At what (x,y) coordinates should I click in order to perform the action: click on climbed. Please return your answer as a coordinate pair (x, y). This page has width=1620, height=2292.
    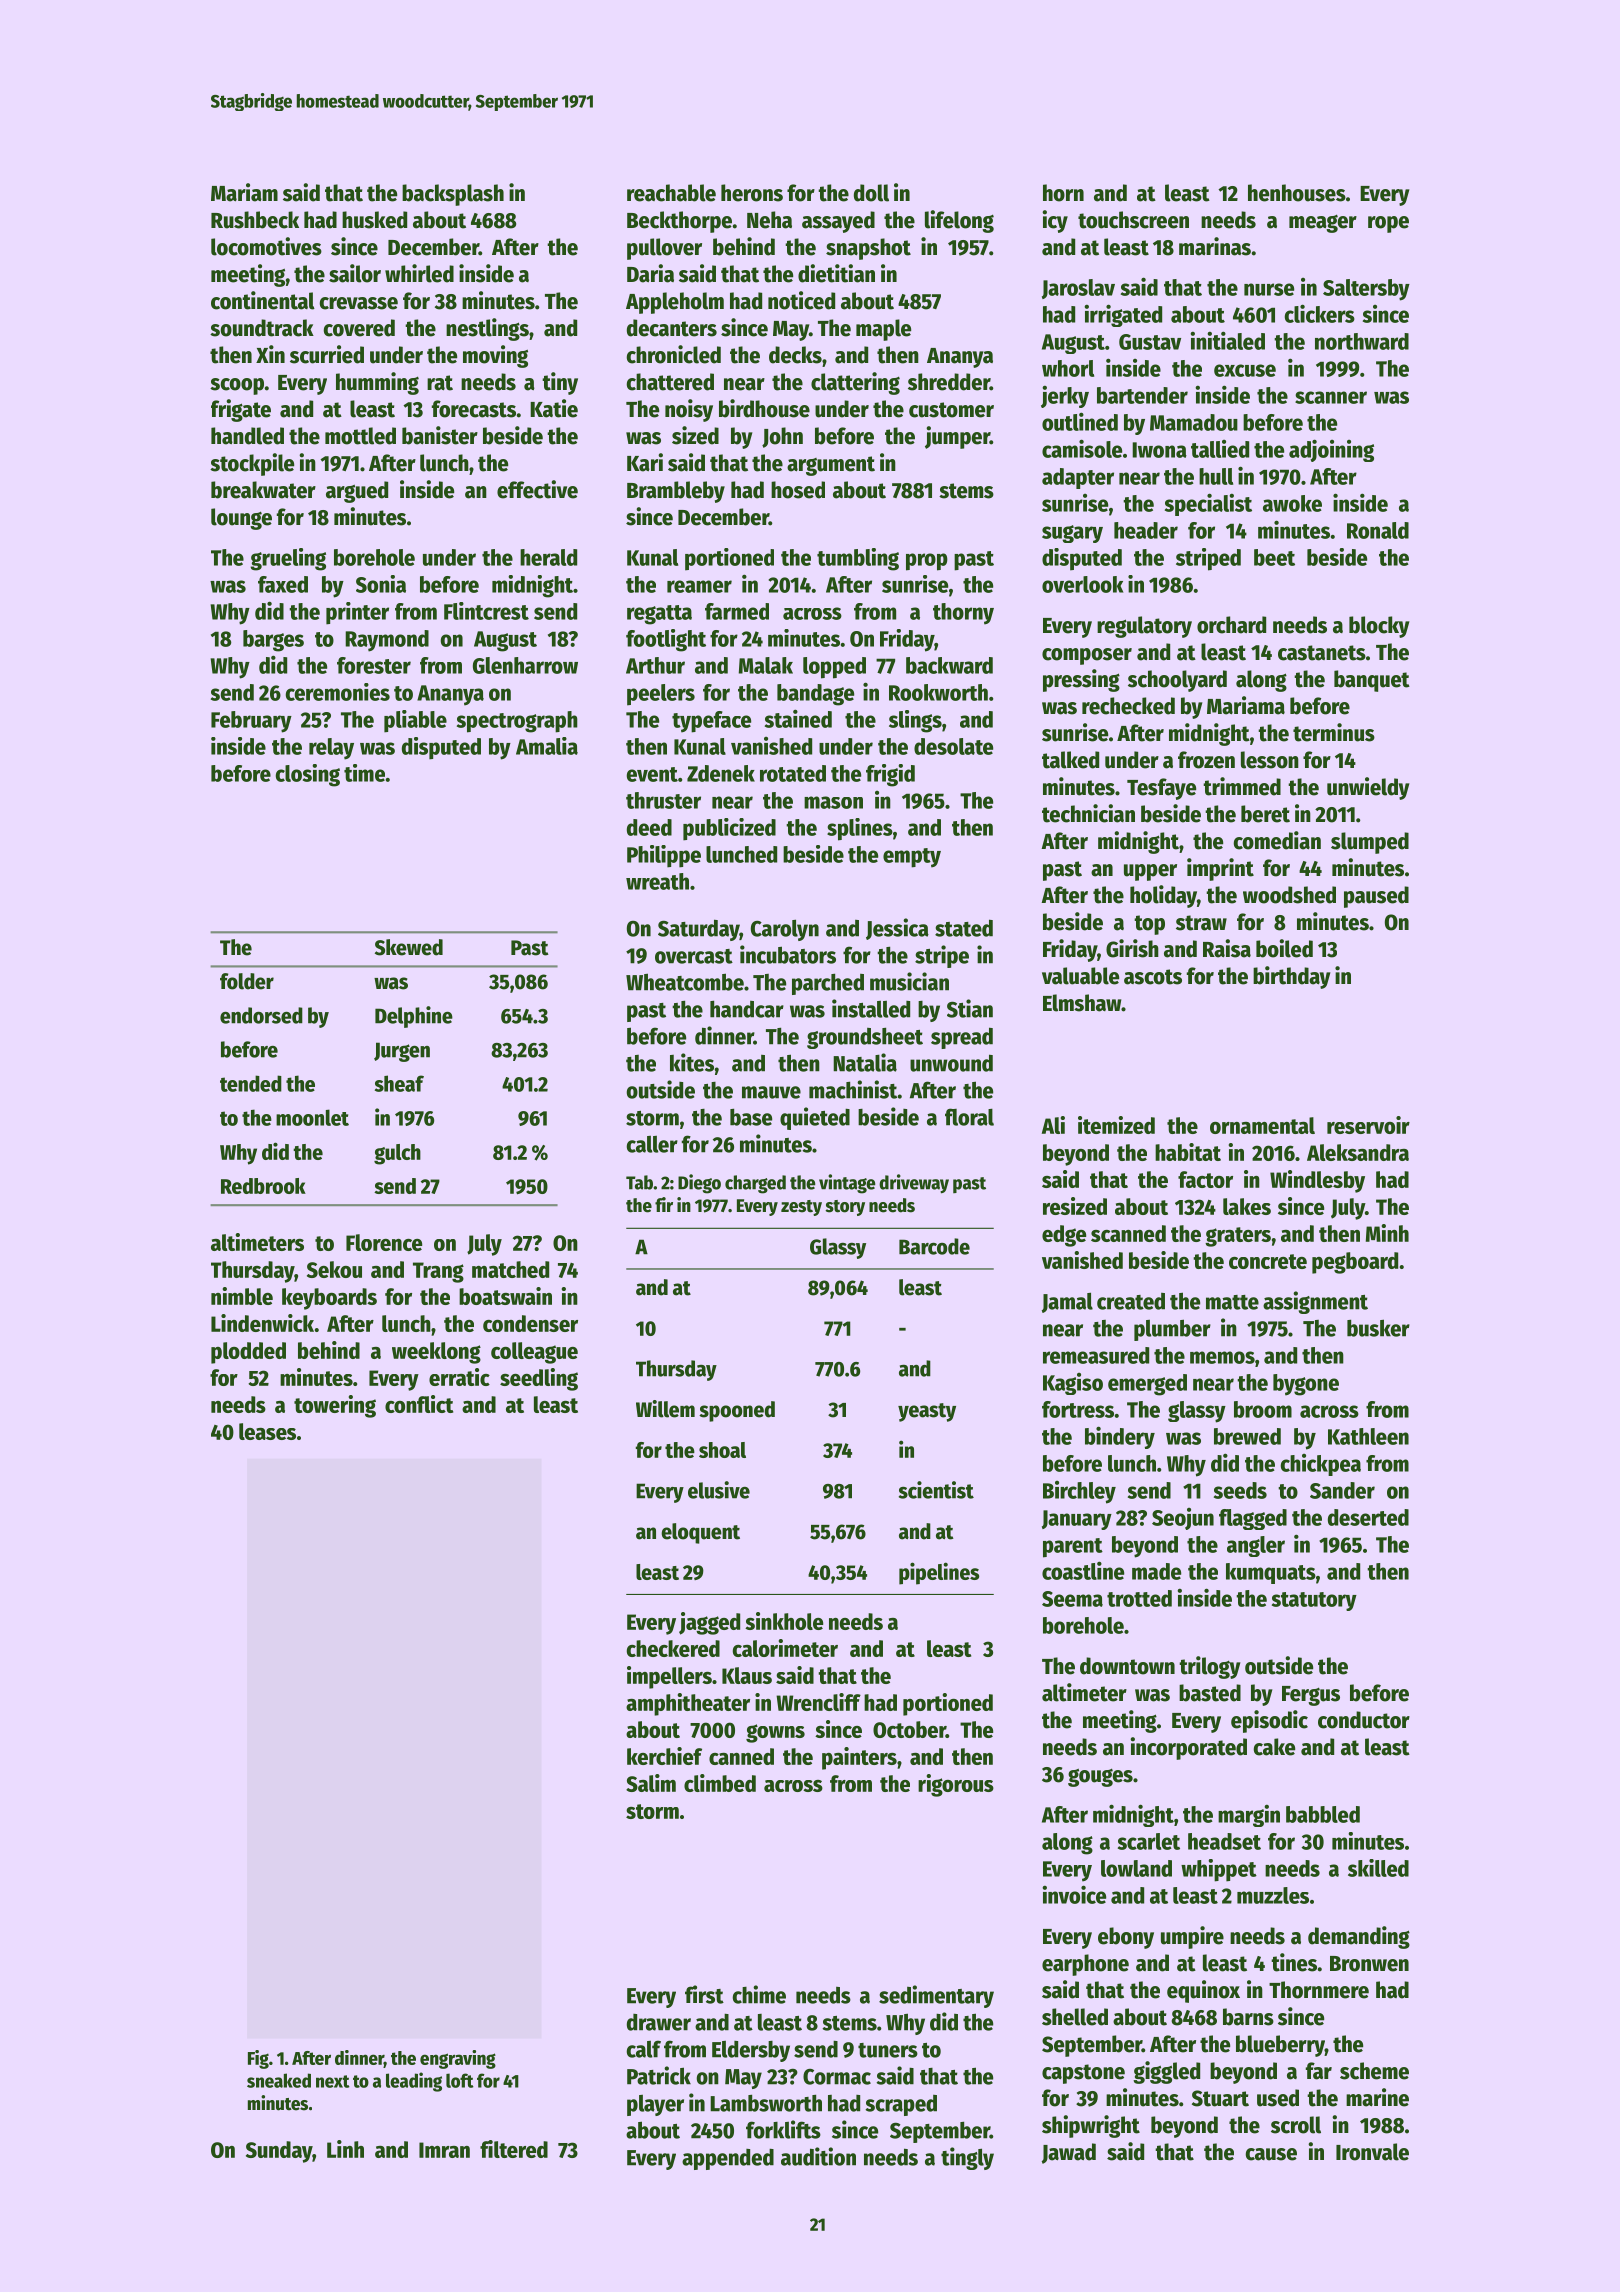
    Looking at the image, I should click on (720, 1783).
